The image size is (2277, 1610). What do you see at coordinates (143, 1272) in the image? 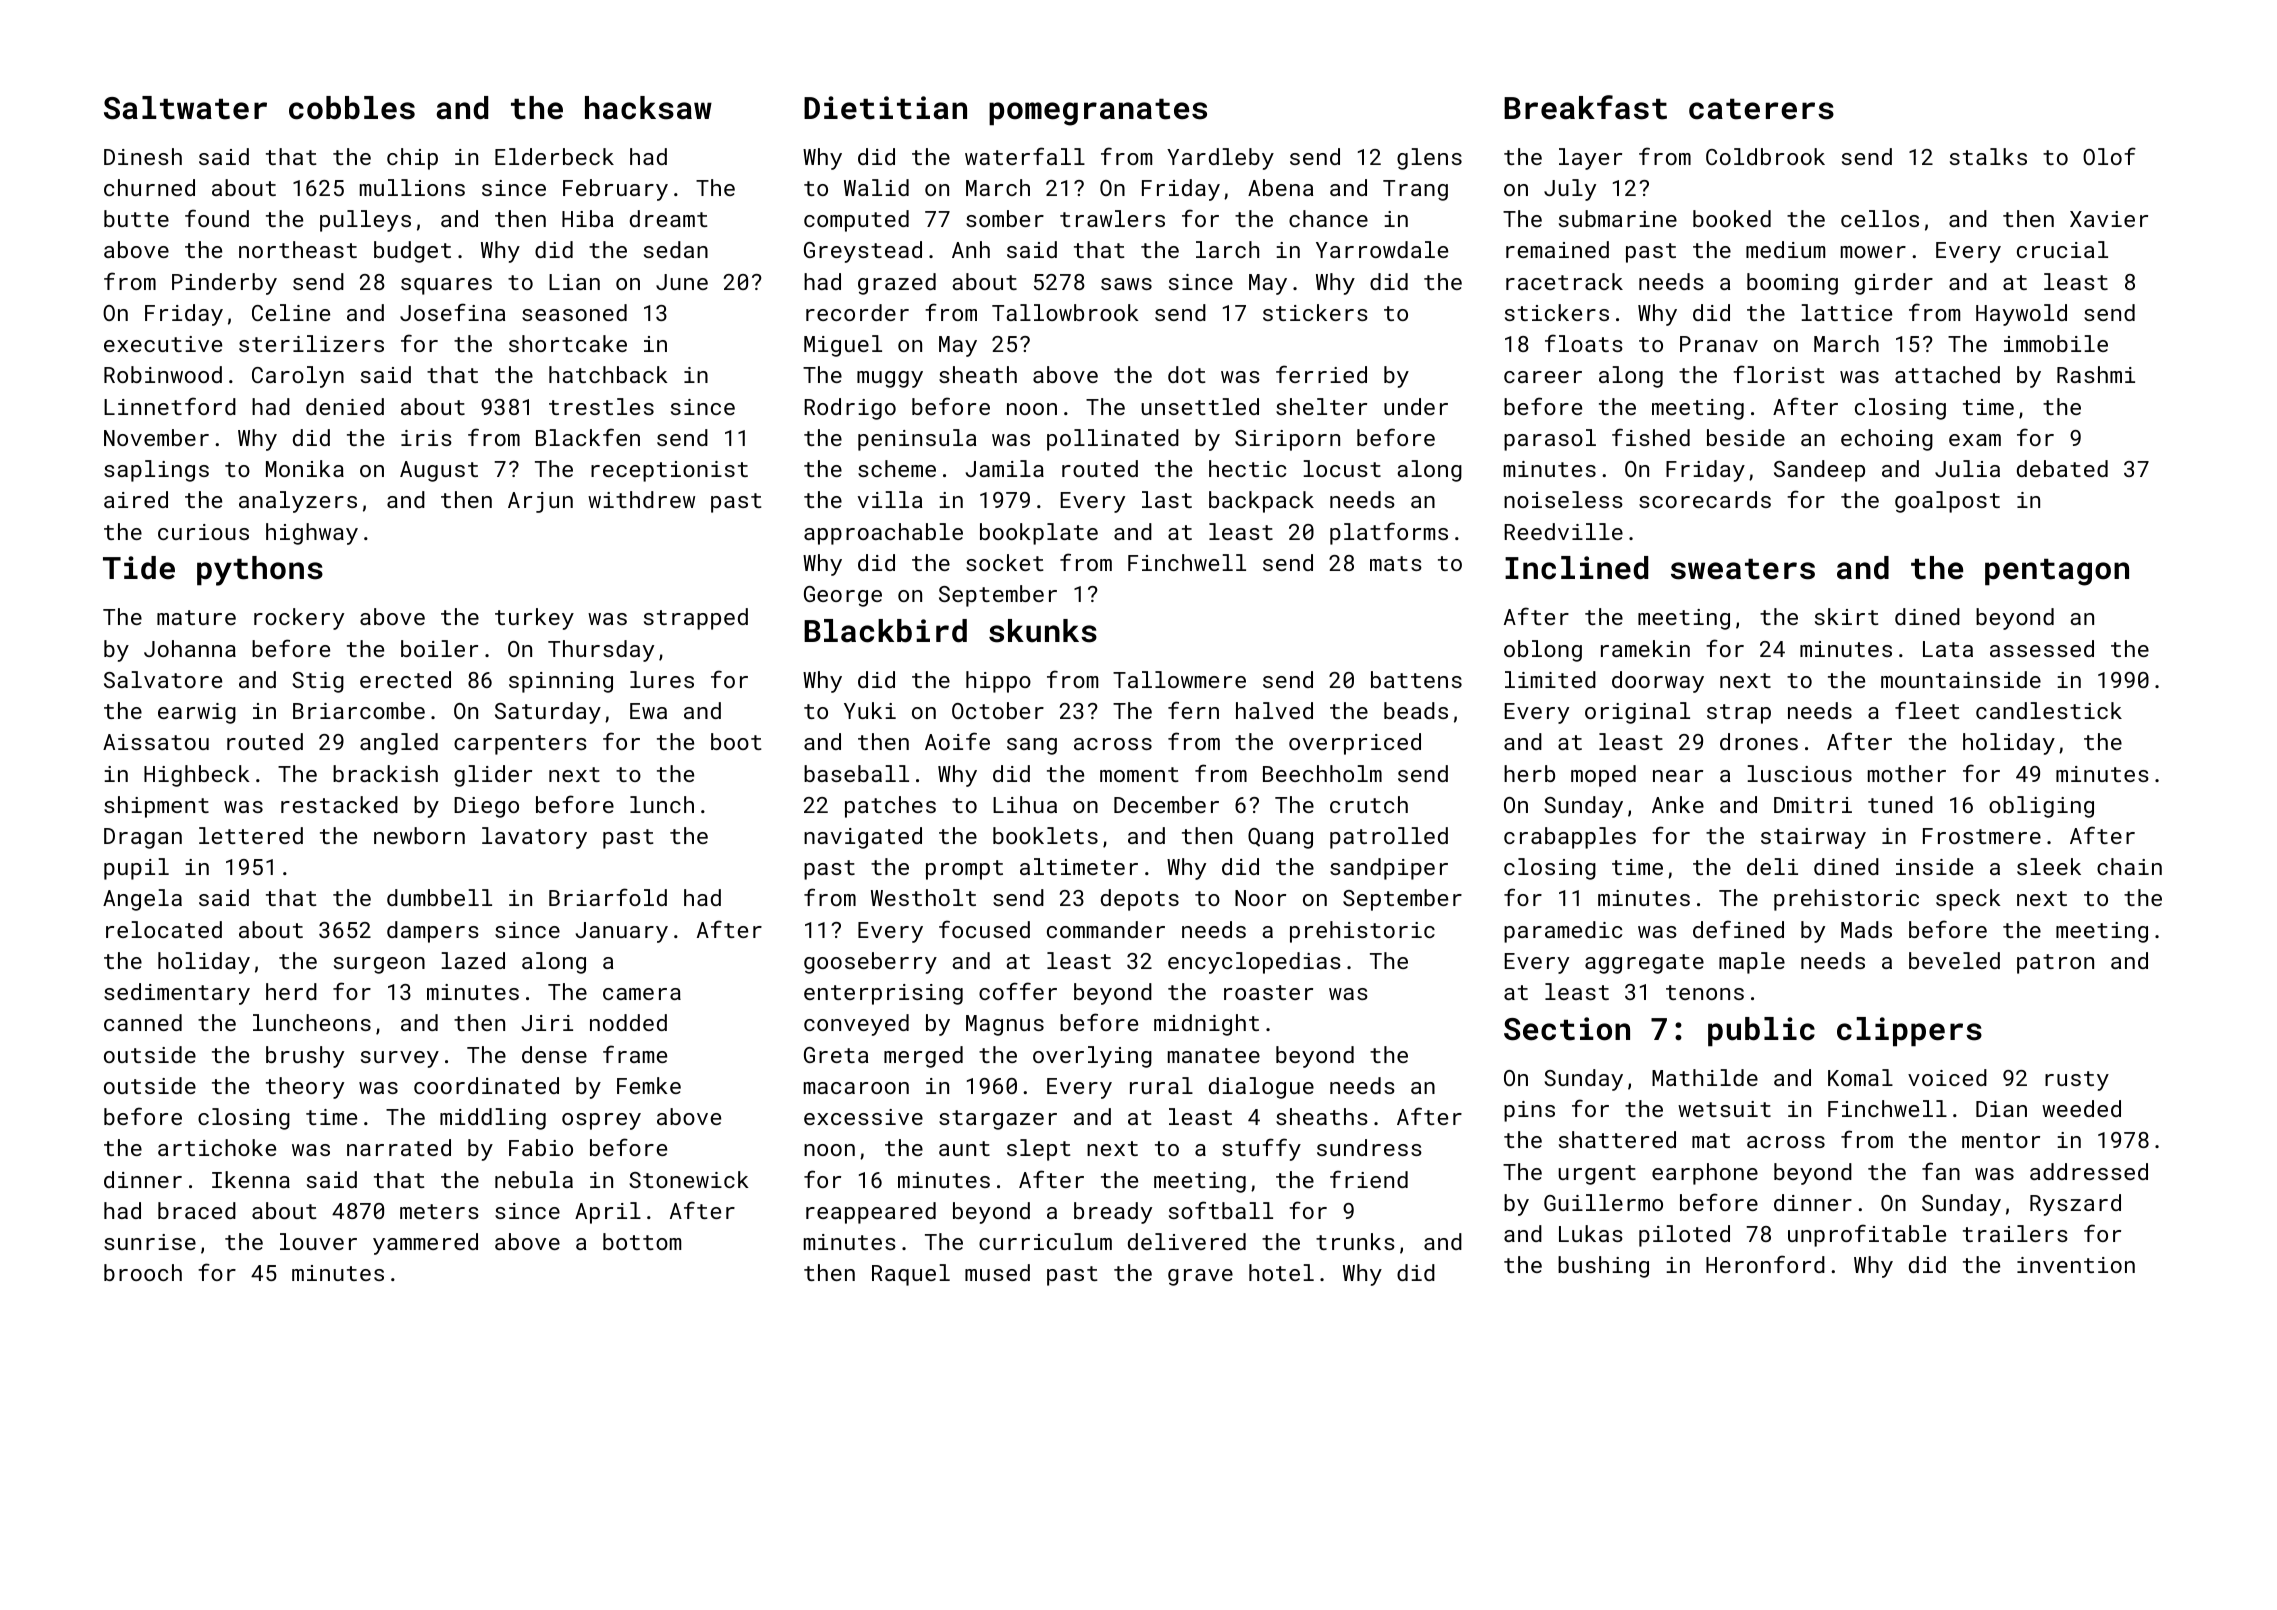
I see `brooch` at bounding box center [143, 1272].
